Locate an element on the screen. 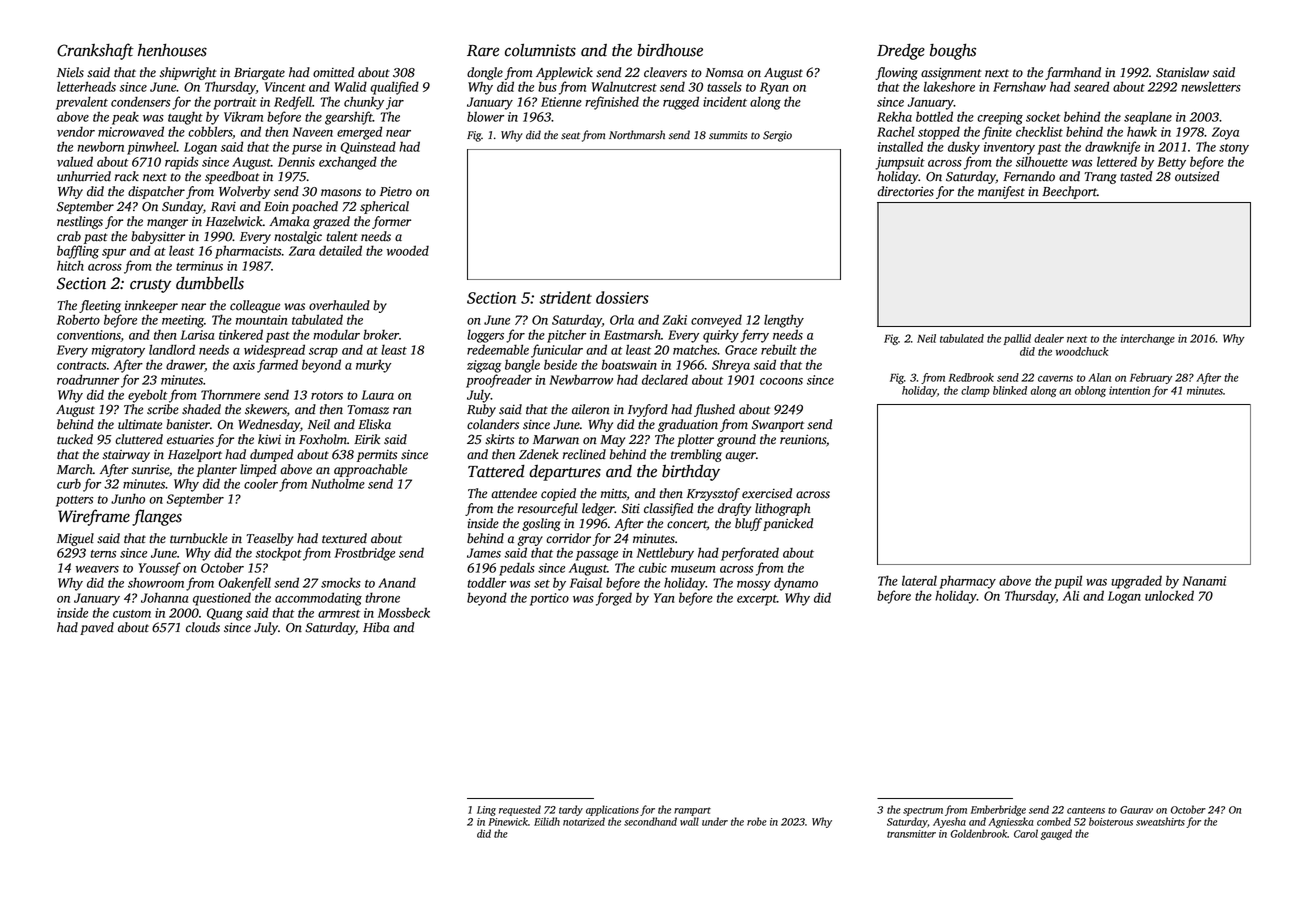  stockpot is located at coordinates (278, 554).
